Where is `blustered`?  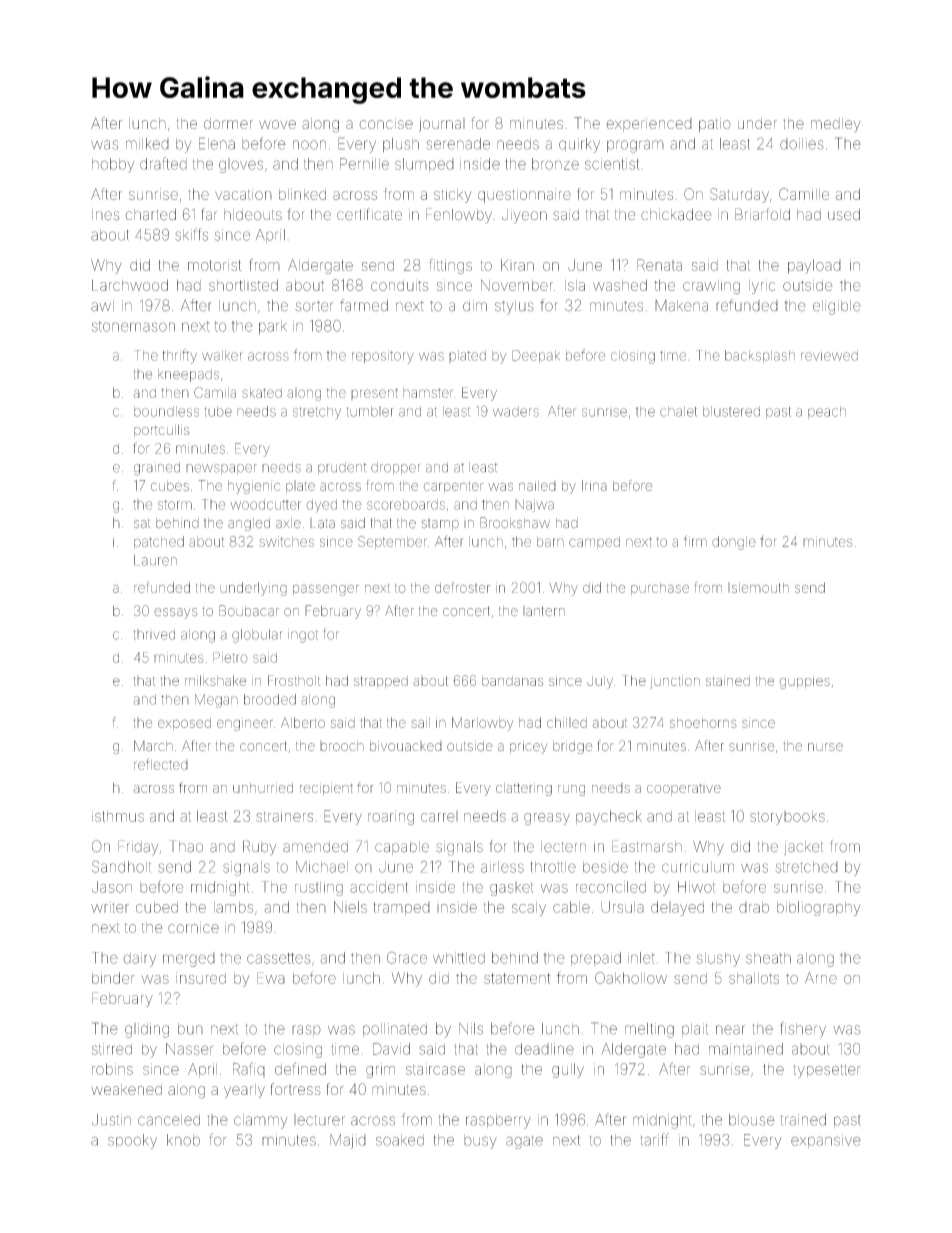 blustered is located at coordinates (731, 411).
